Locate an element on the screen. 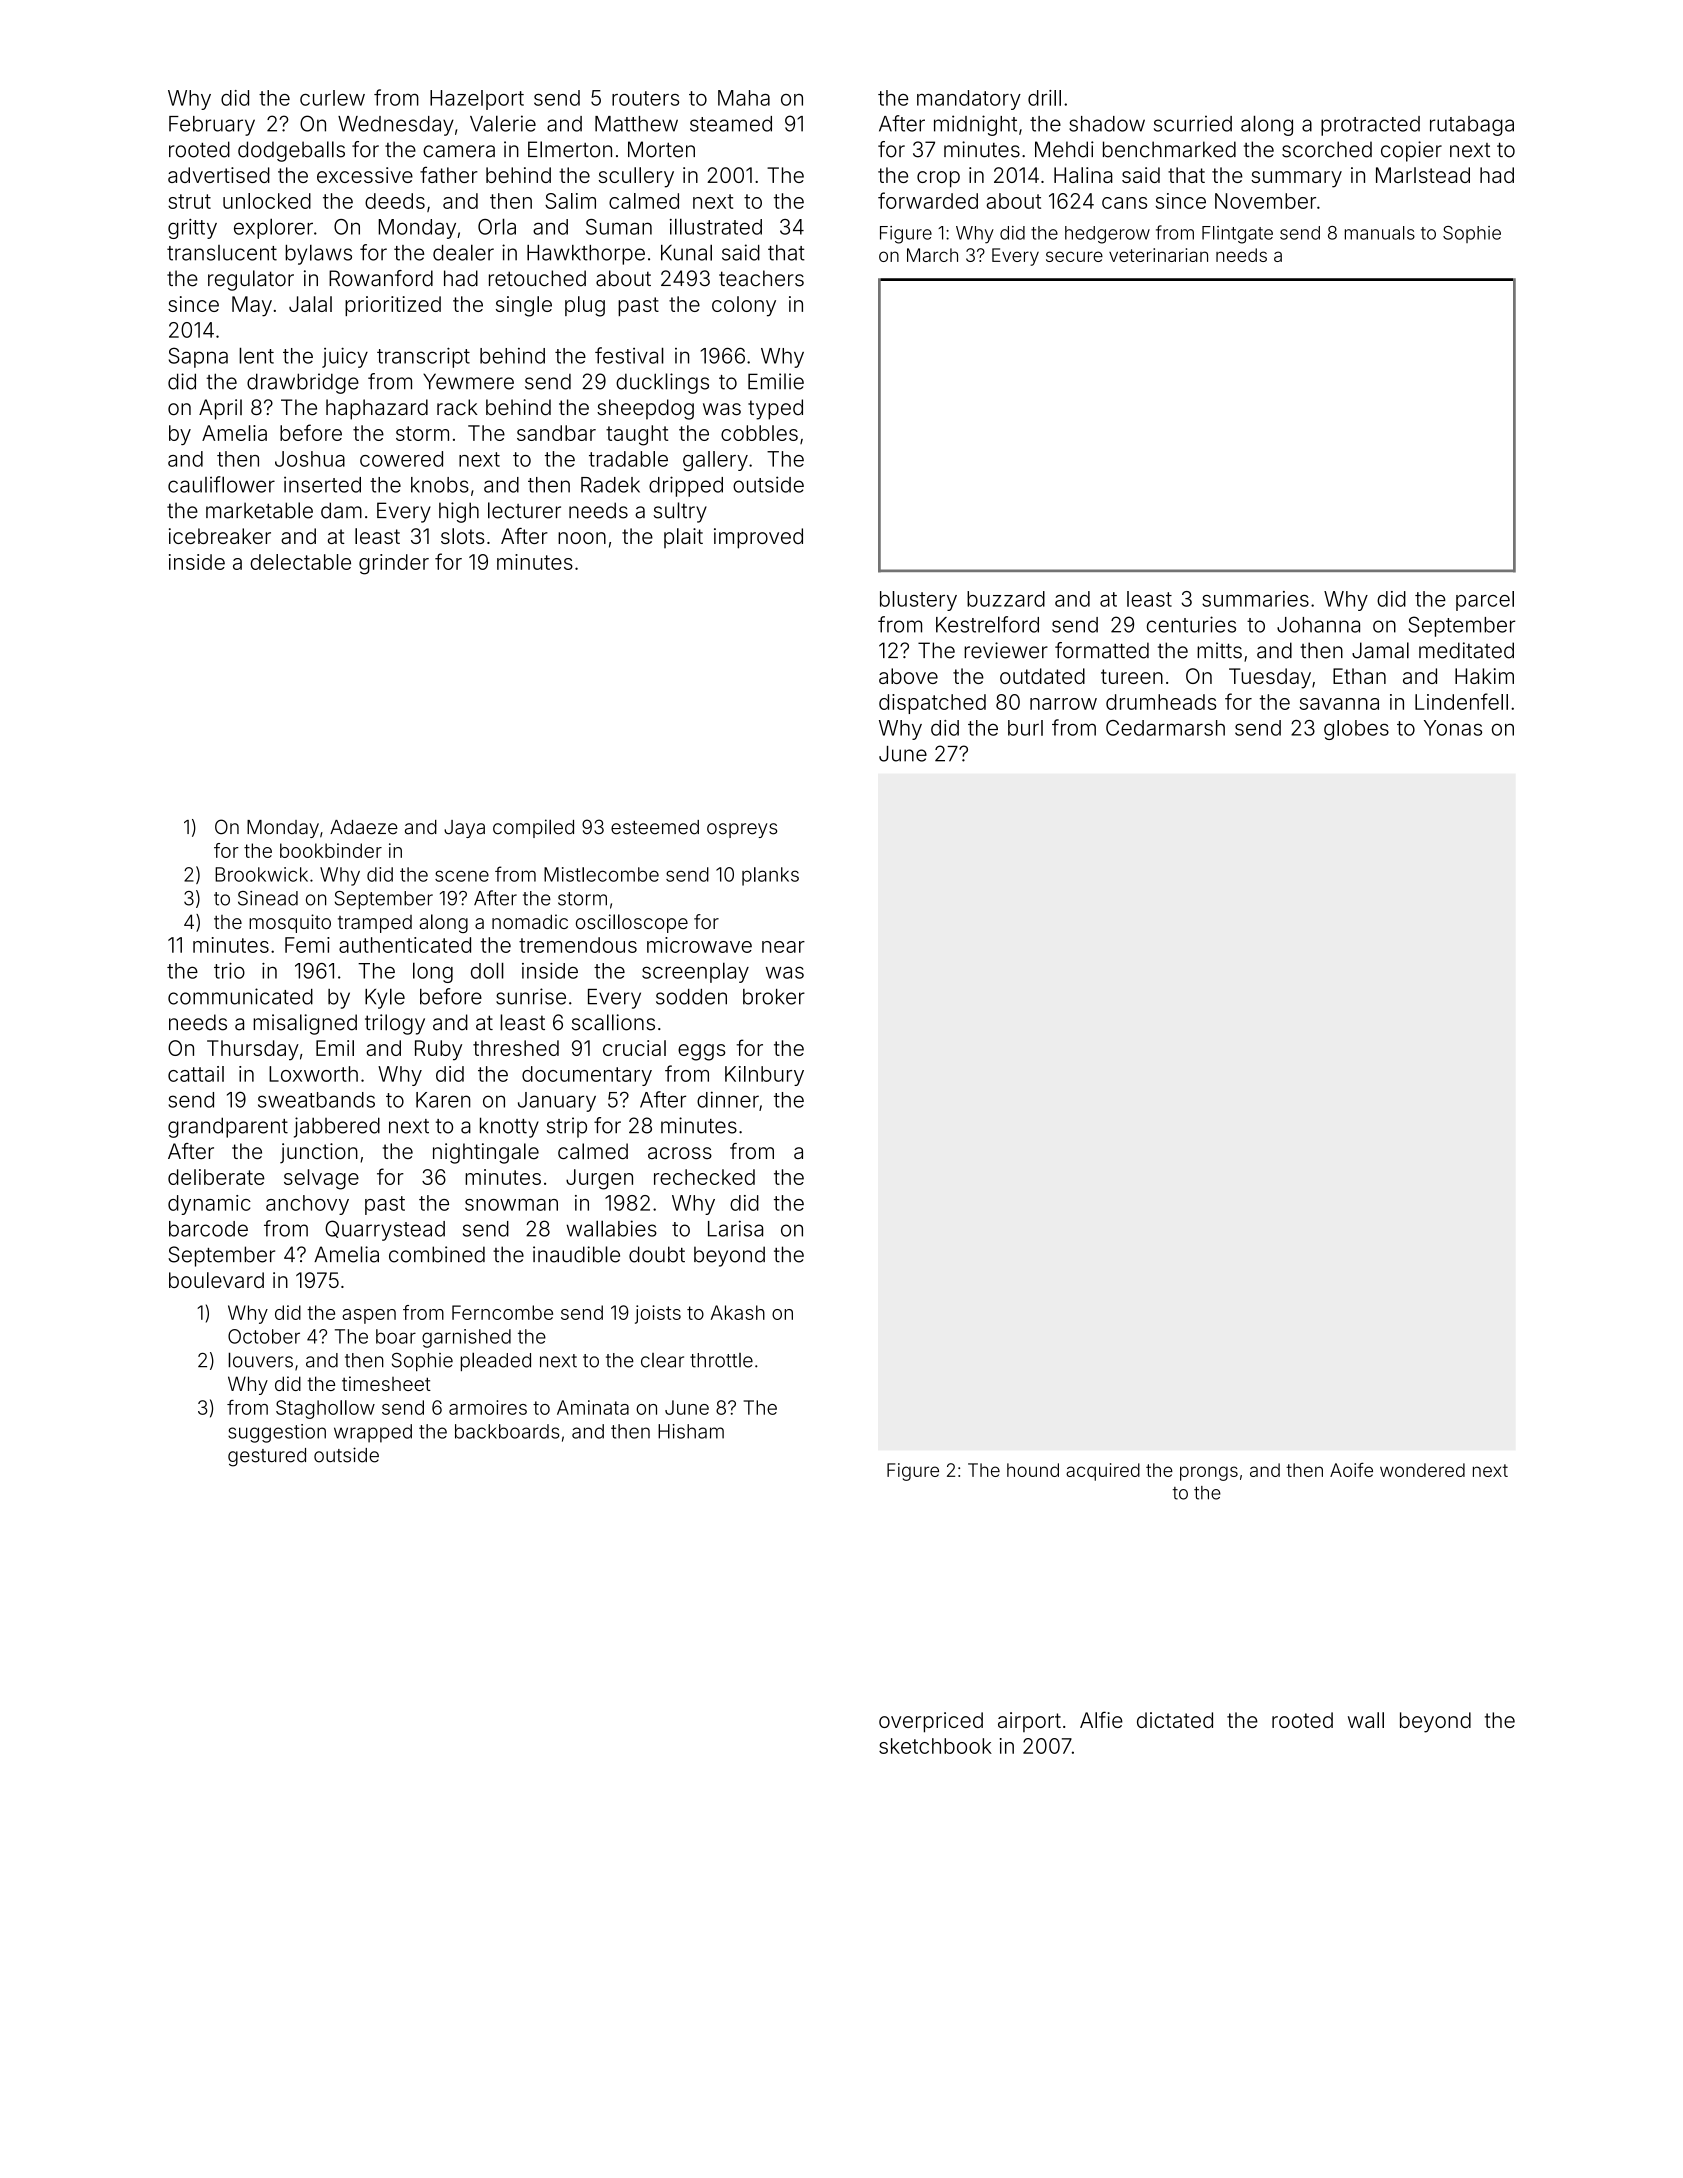  Marlstead is located at coordinates (1423, 175).
